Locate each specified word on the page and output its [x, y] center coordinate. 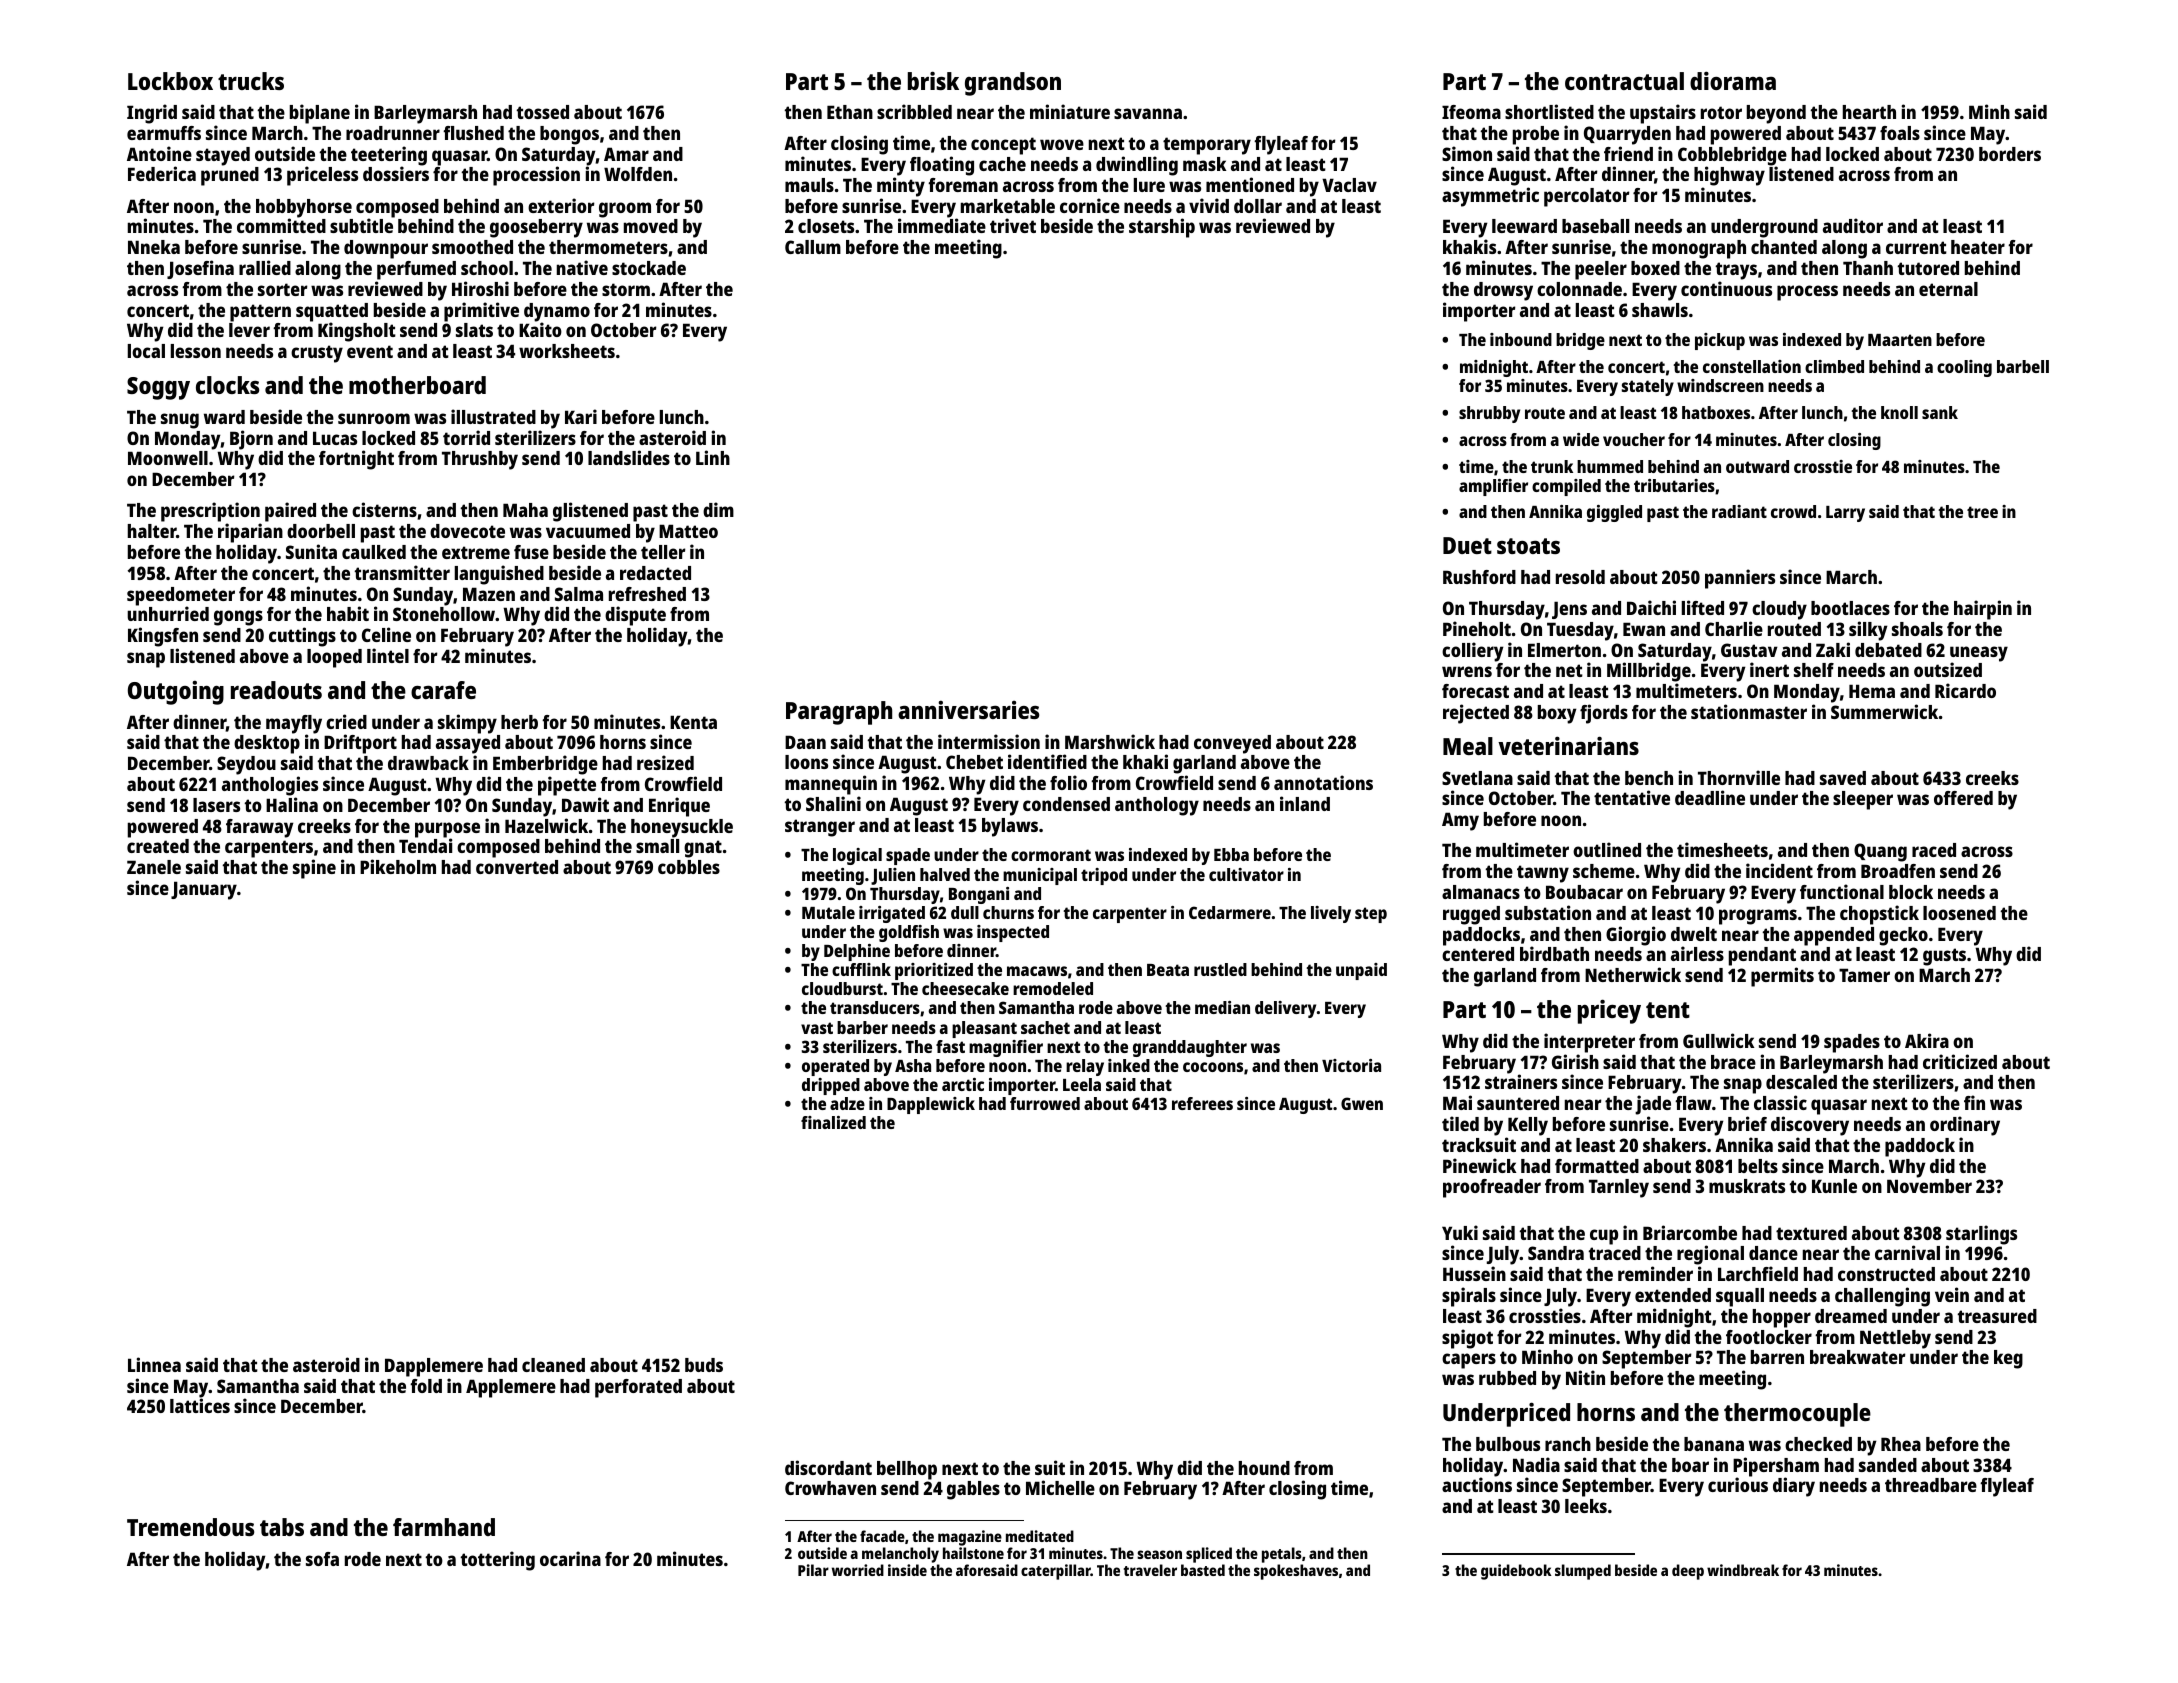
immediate [942, 226]
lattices [200, 1406]
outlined [1607, 849]
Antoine [159, 153]
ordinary [1965, 1126]
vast [817, 1028]
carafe [443, 690]
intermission [989, 741]
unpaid [1361, 971]
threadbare [1931, 1485]
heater [1978, 247]
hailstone [973, 1553]
